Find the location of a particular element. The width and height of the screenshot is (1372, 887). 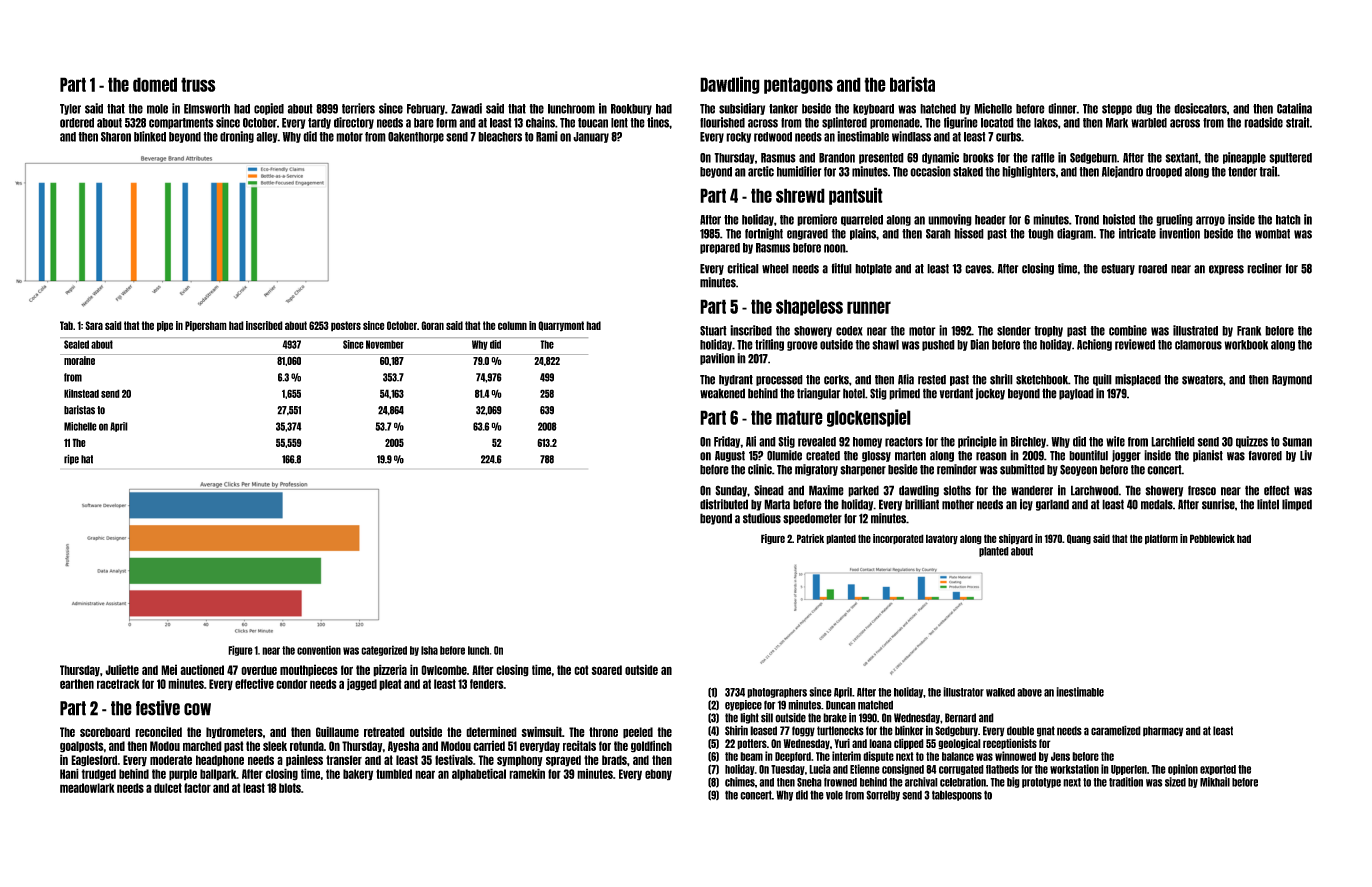

fresco is located at coordinates (1202, 491).
